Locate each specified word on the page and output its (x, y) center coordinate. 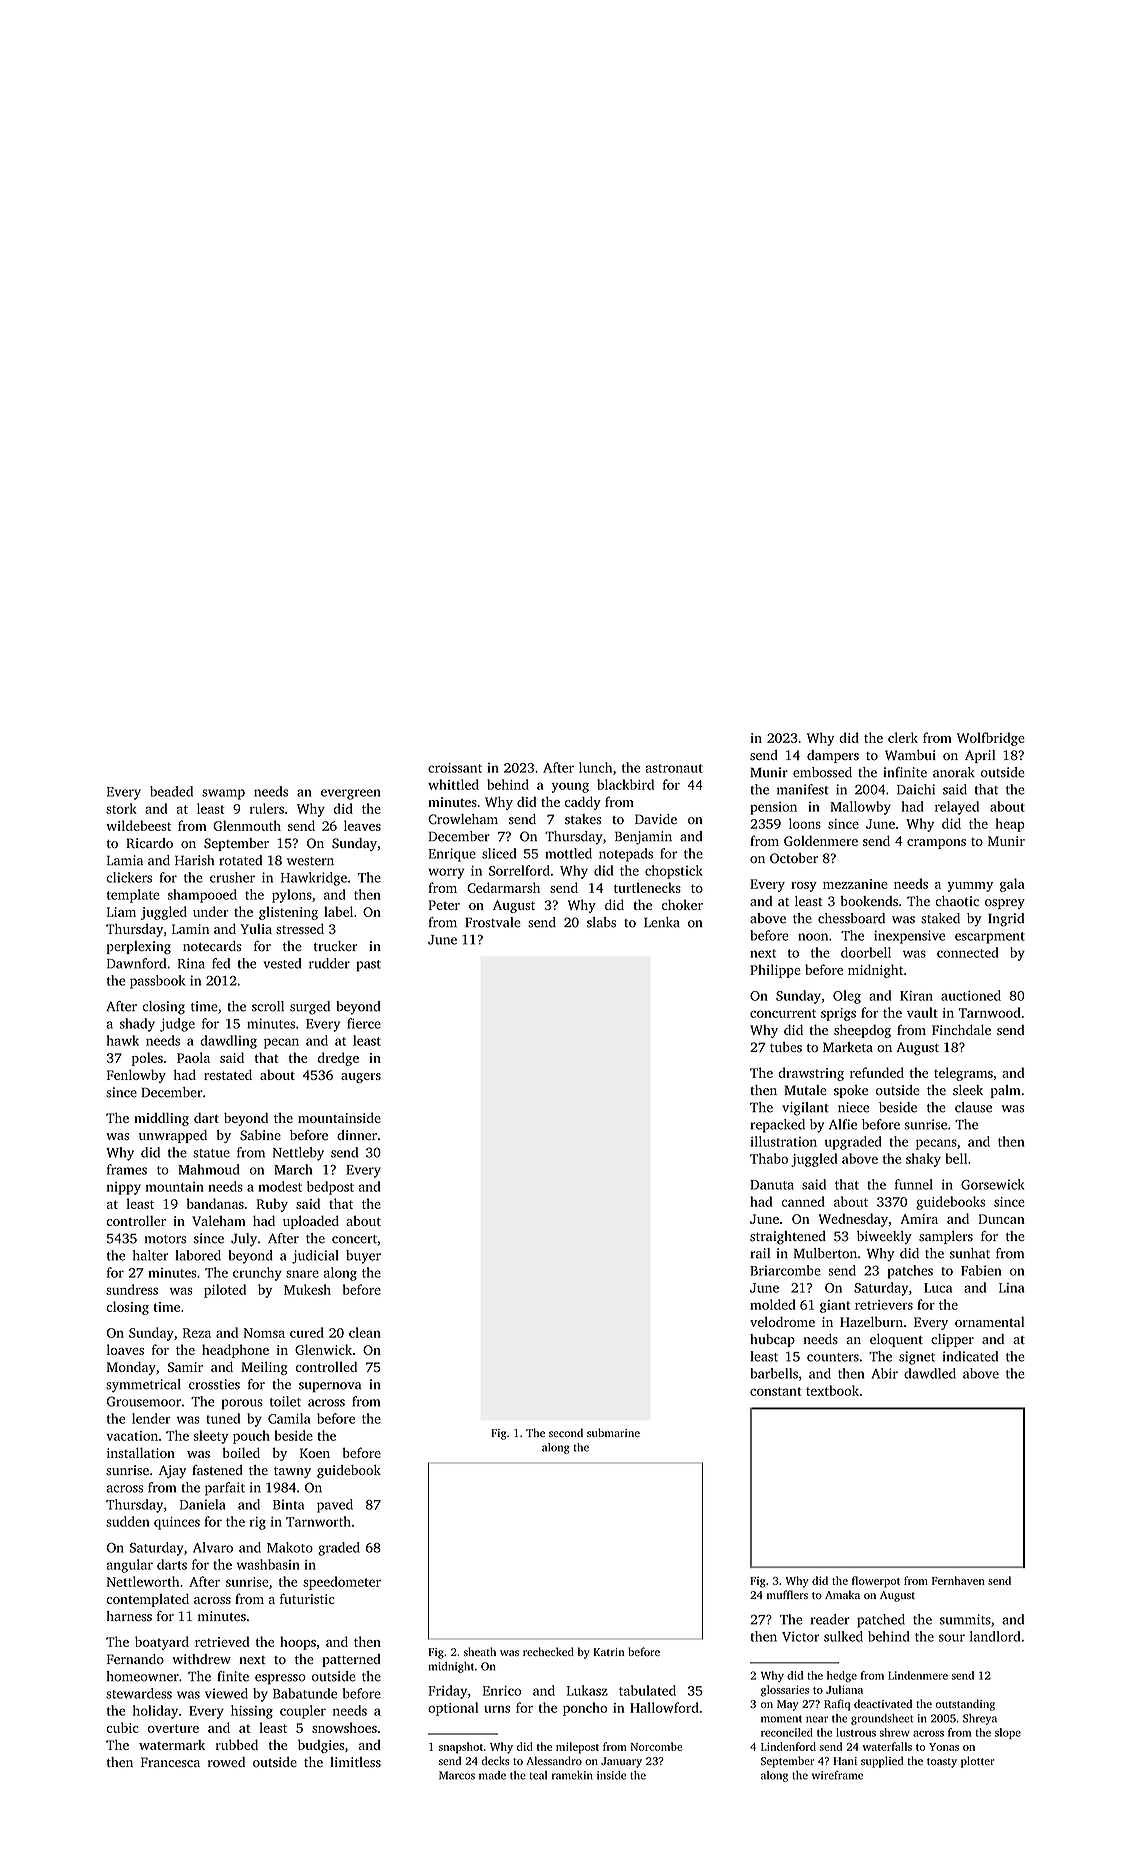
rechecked (548, 1651)
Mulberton (825, 1253)
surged (310, 1008)
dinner (357, 1135)
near (817, 1719)
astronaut (674, 768)
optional (453, 1709)
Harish (194, 860)
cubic (122, 1727)
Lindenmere (918, 1675)
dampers (833, 756)
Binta (288, 1504)
